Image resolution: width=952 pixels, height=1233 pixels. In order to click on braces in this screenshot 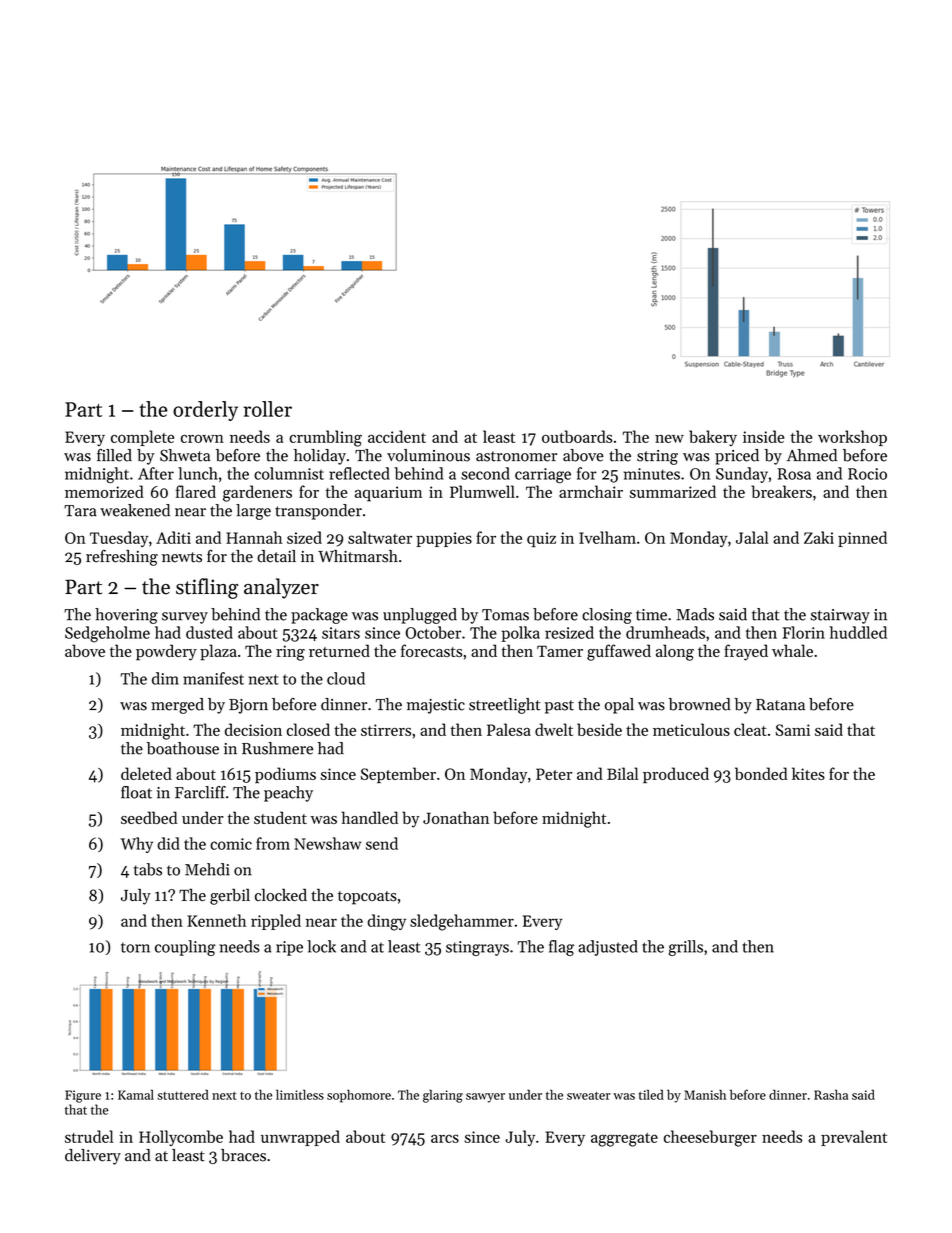, I will do `click(243, 1155)`.
